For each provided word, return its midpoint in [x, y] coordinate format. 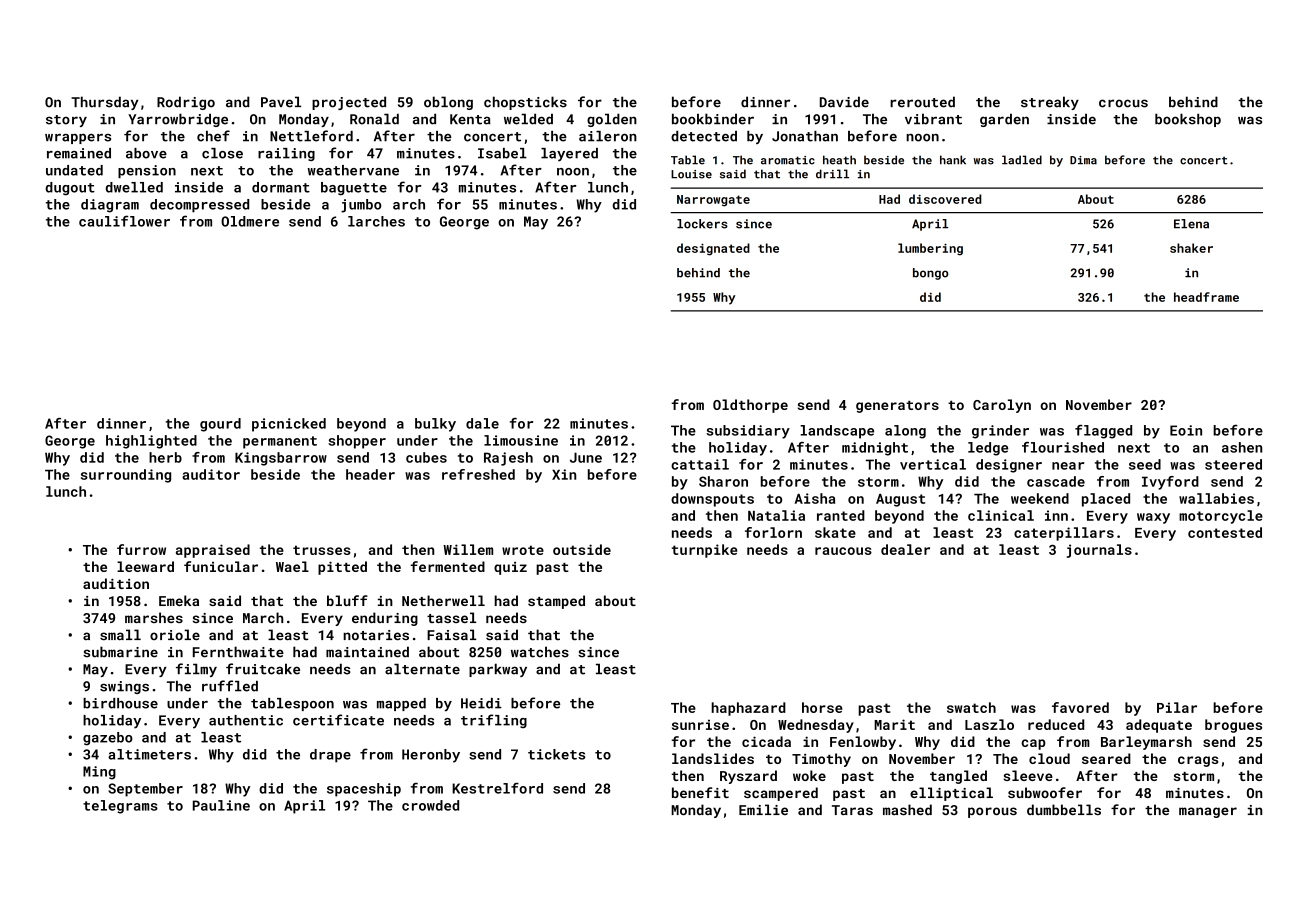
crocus [1123, 103]
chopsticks [525, 103]
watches [540, 652]
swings [124, 687]
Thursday [104, 103]
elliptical [951, 794]
